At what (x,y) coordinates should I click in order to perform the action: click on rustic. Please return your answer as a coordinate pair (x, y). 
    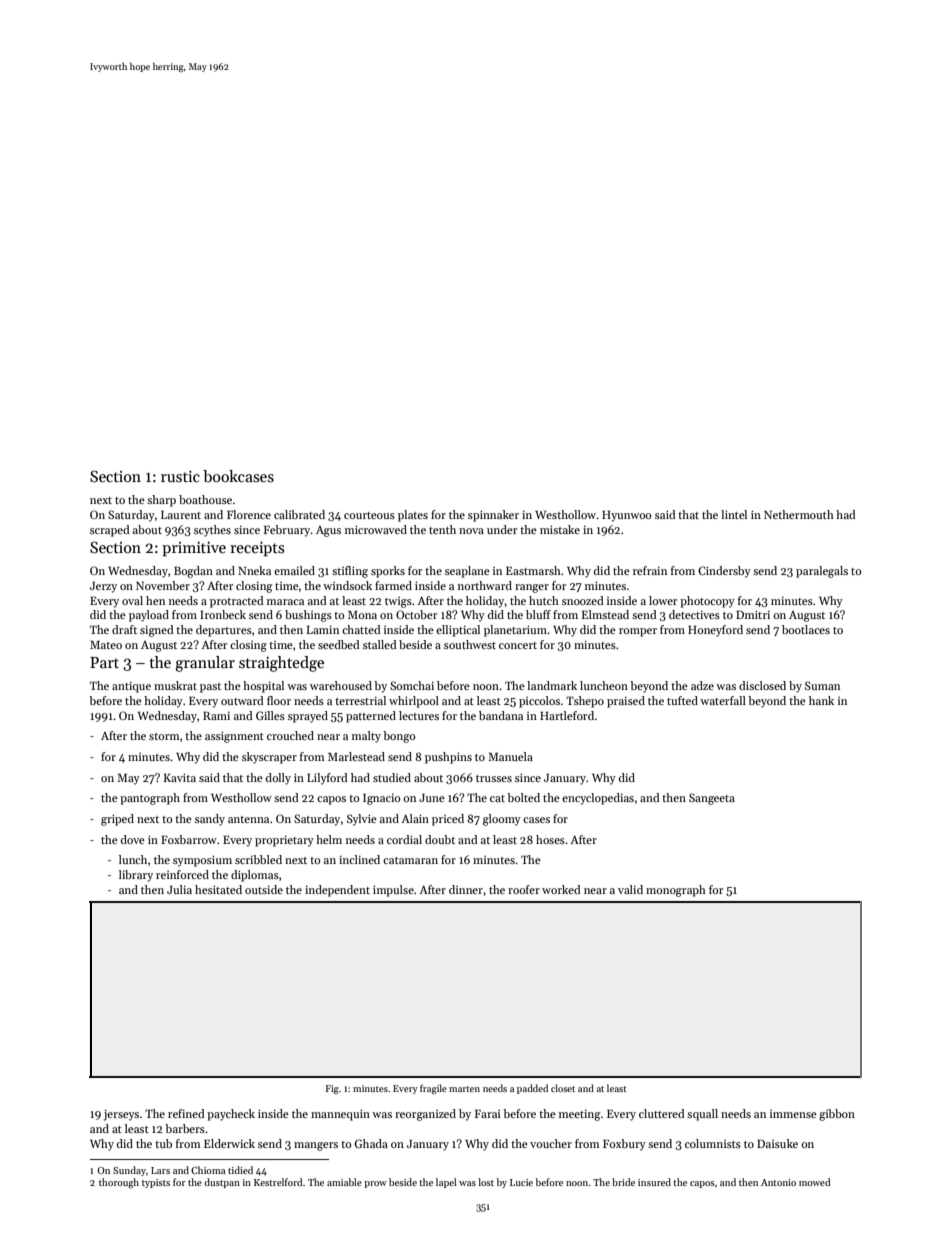
    Looking at the image, I should click on (180, 476).
